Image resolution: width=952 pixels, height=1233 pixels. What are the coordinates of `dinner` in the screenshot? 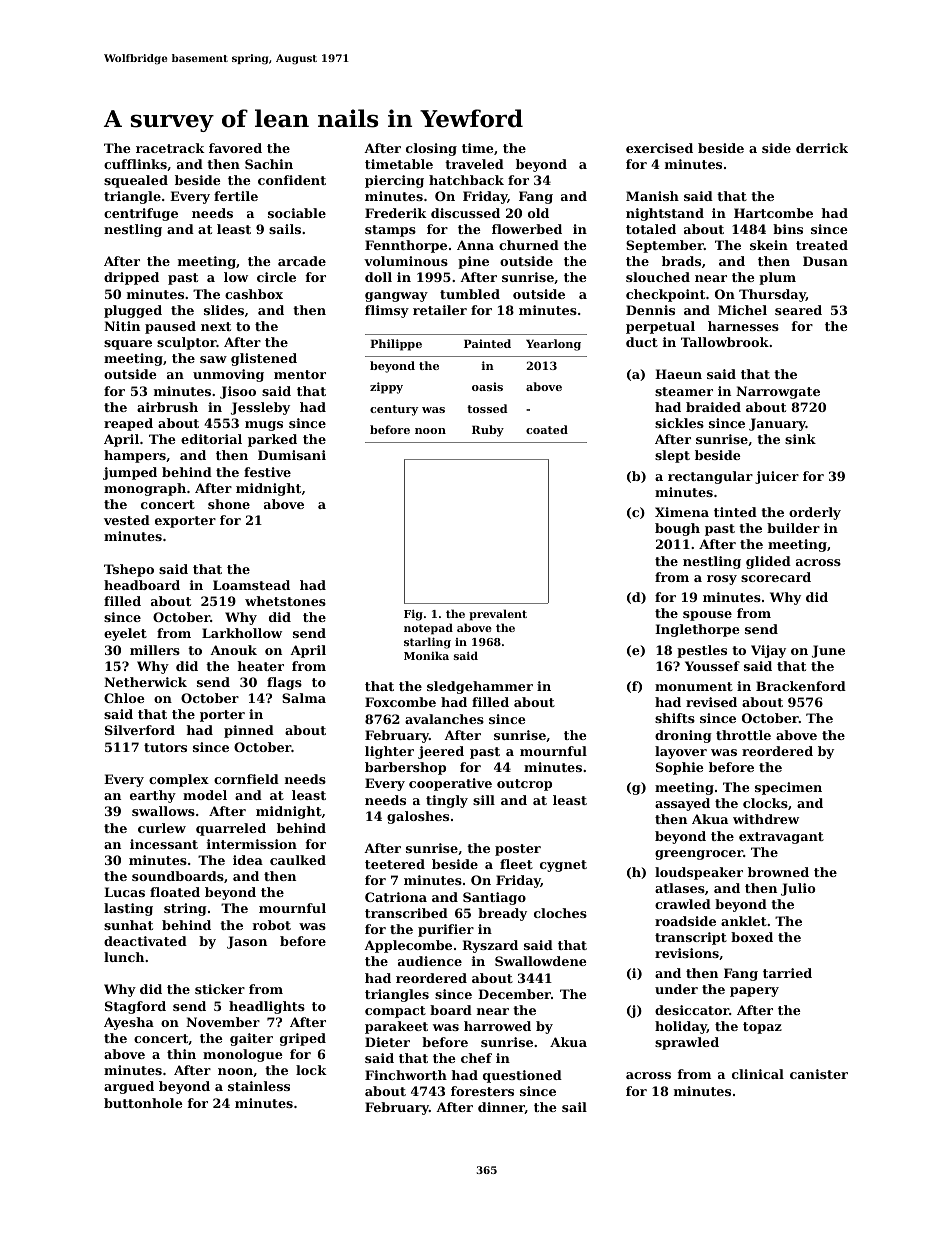 It's located at (501, 1108).
